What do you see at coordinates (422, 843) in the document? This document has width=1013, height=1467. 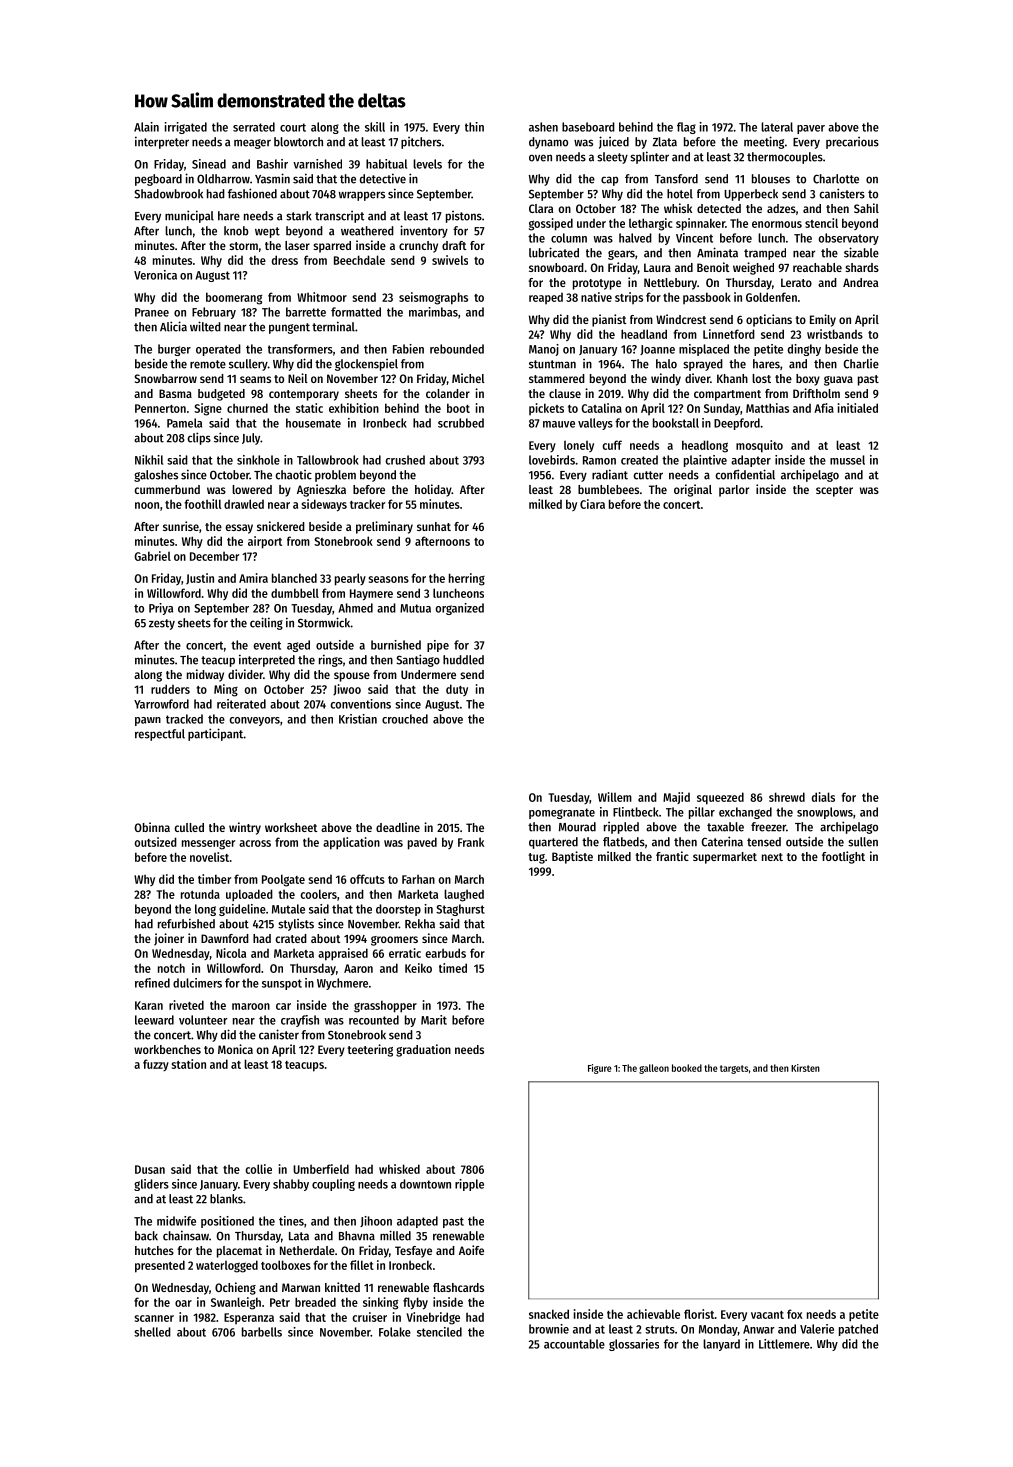 I see `paved` at bounding box center [422, 843].
